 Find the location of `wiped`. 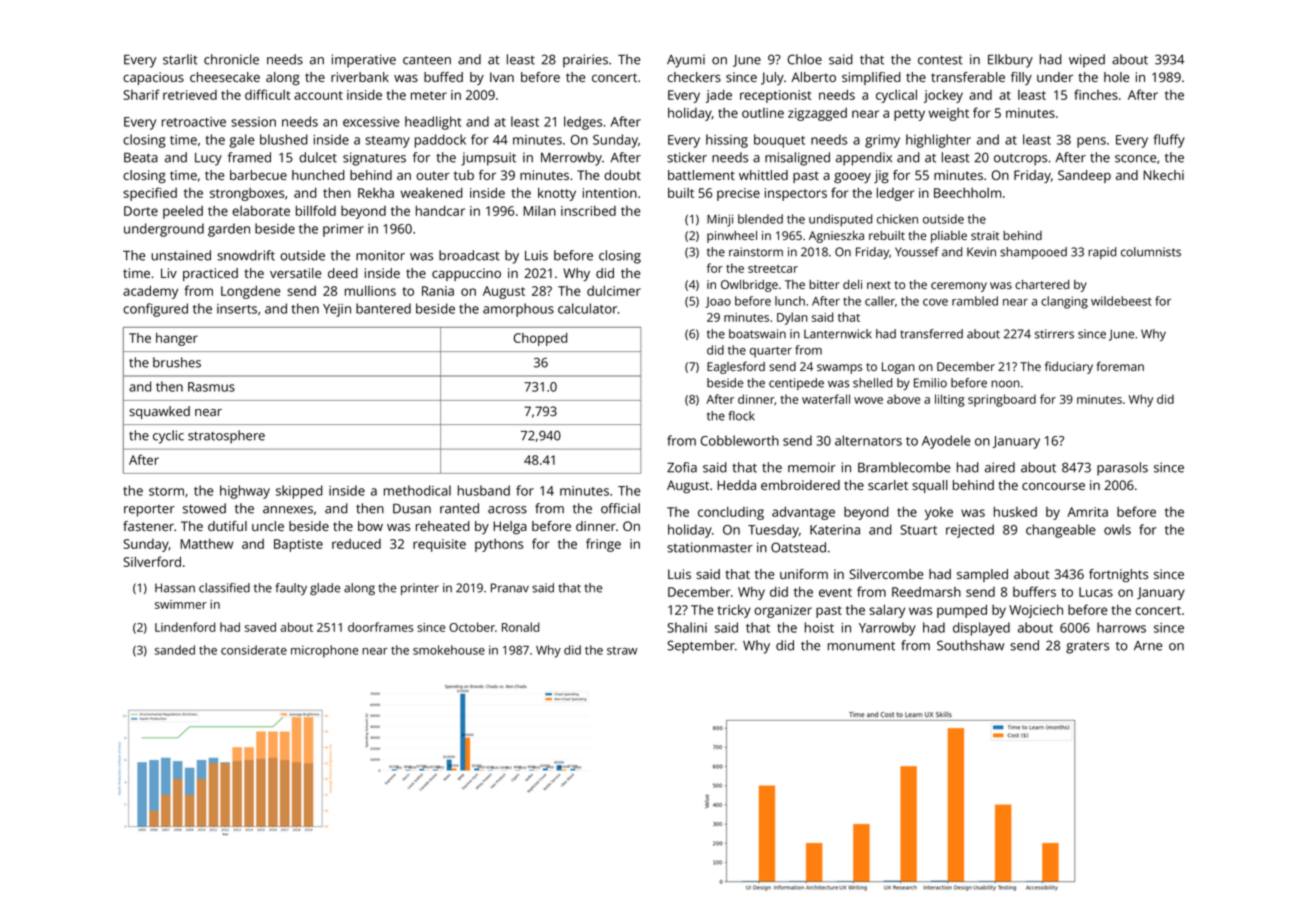

wiped is located at coordinates (1087, 61).
